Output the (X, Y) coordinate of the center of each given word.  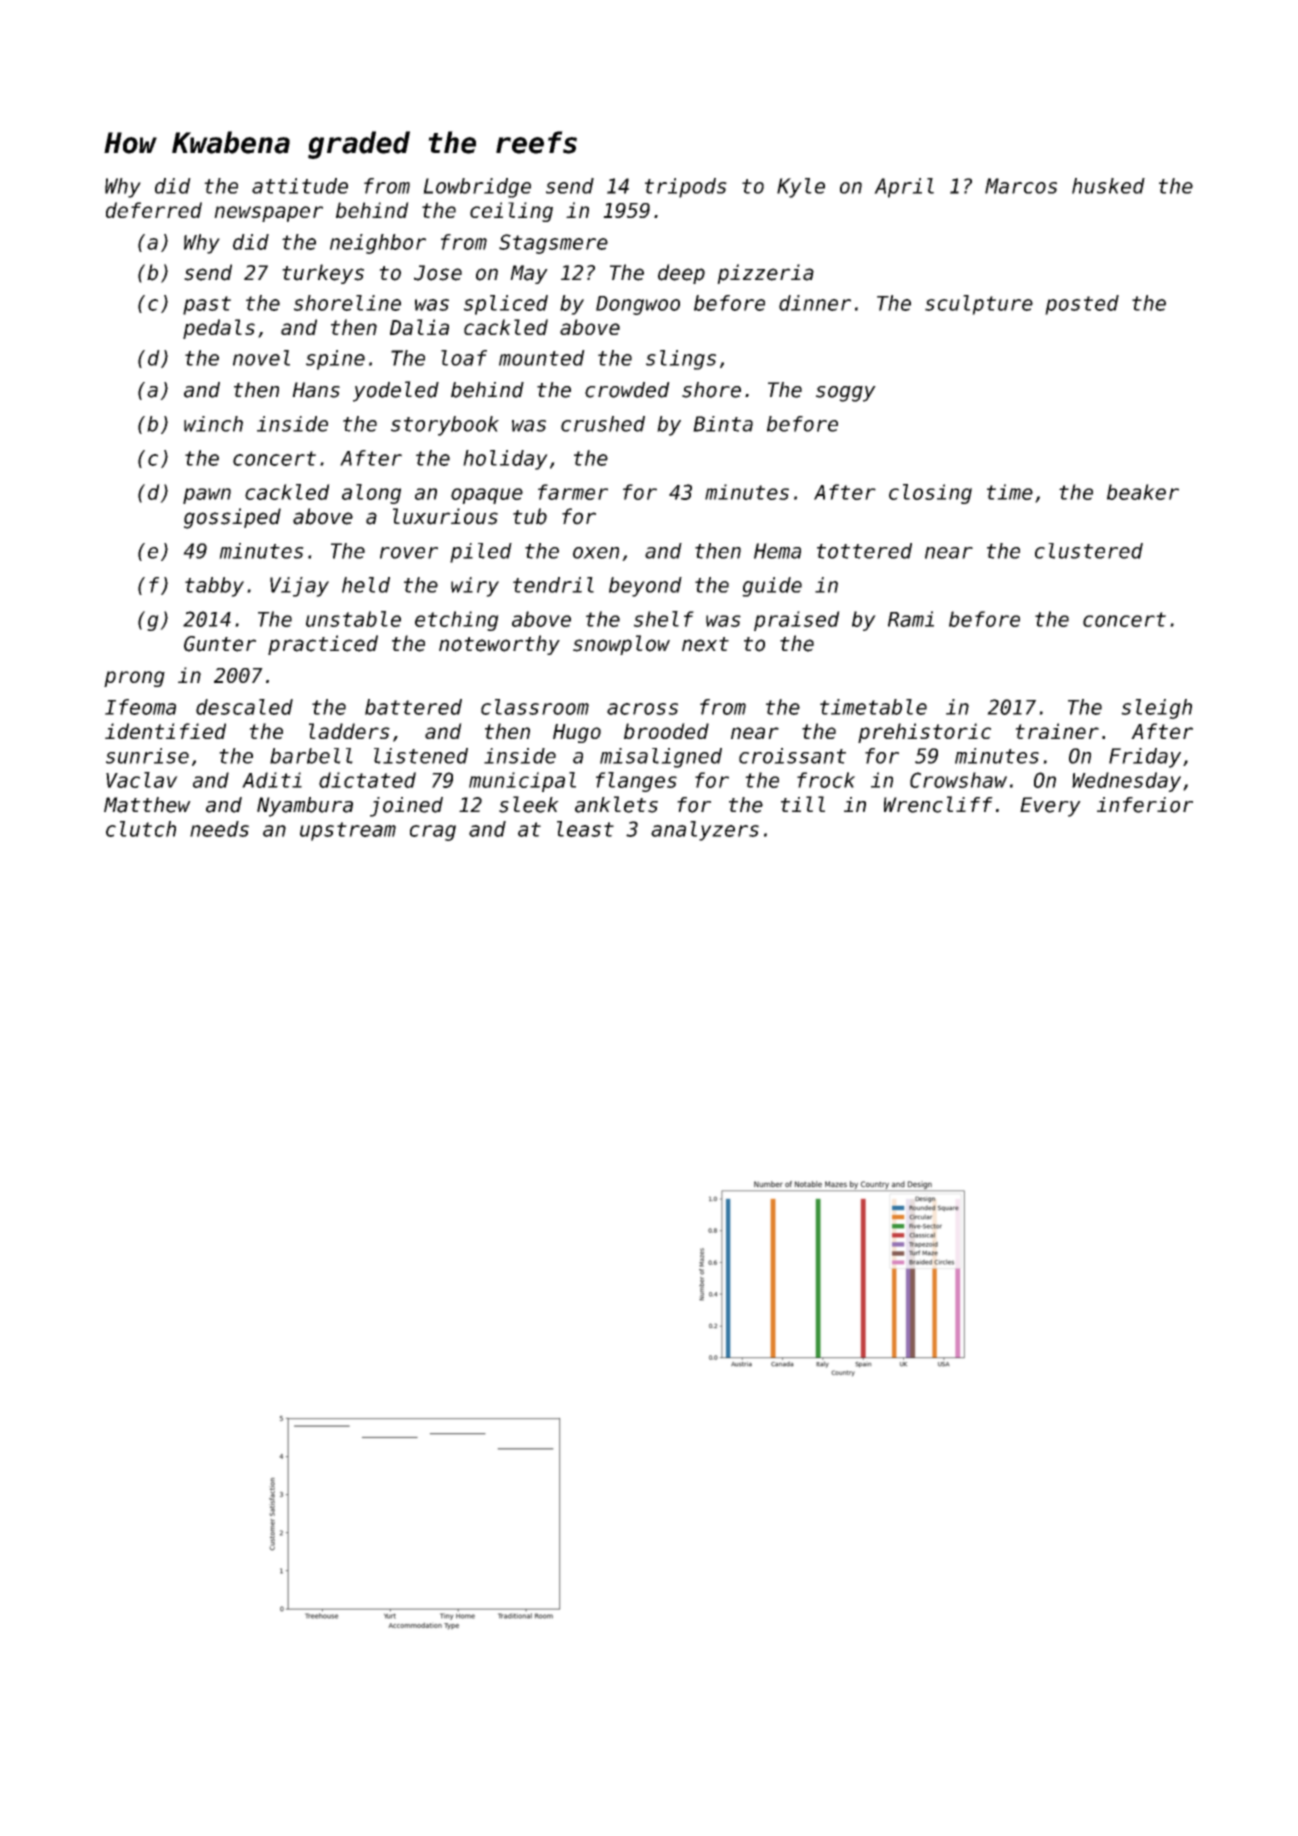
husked (1108, 186)
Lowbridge (477, 188)
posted (1082, 305)
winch (213, 424)
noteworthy (499, 645)
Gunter (220, 644)
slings (681, 360)
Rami (911, 619)
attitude (300, 186)
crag (433, 833)
